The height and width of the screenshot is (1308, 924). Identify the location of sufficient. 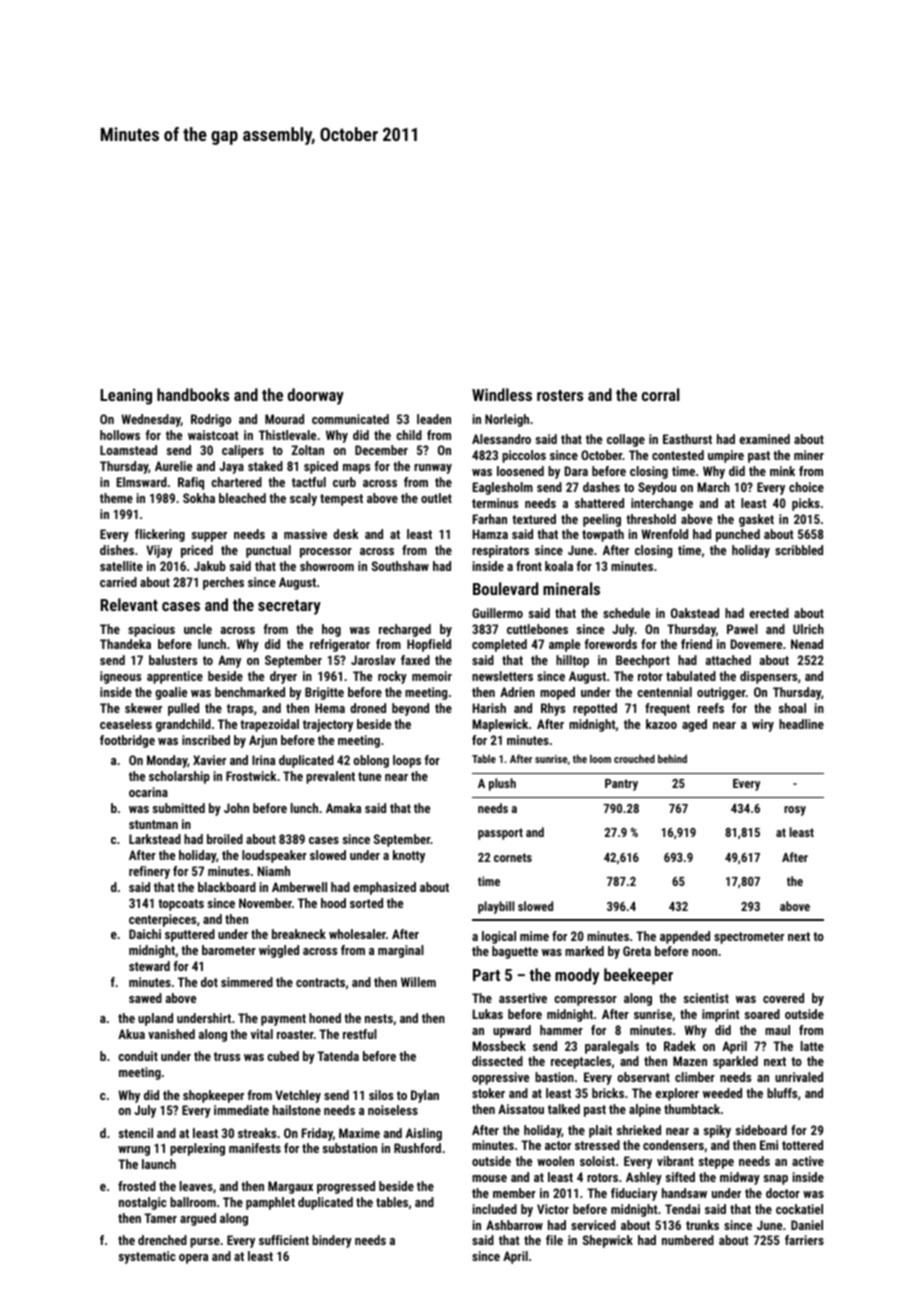
(284, 1240).
